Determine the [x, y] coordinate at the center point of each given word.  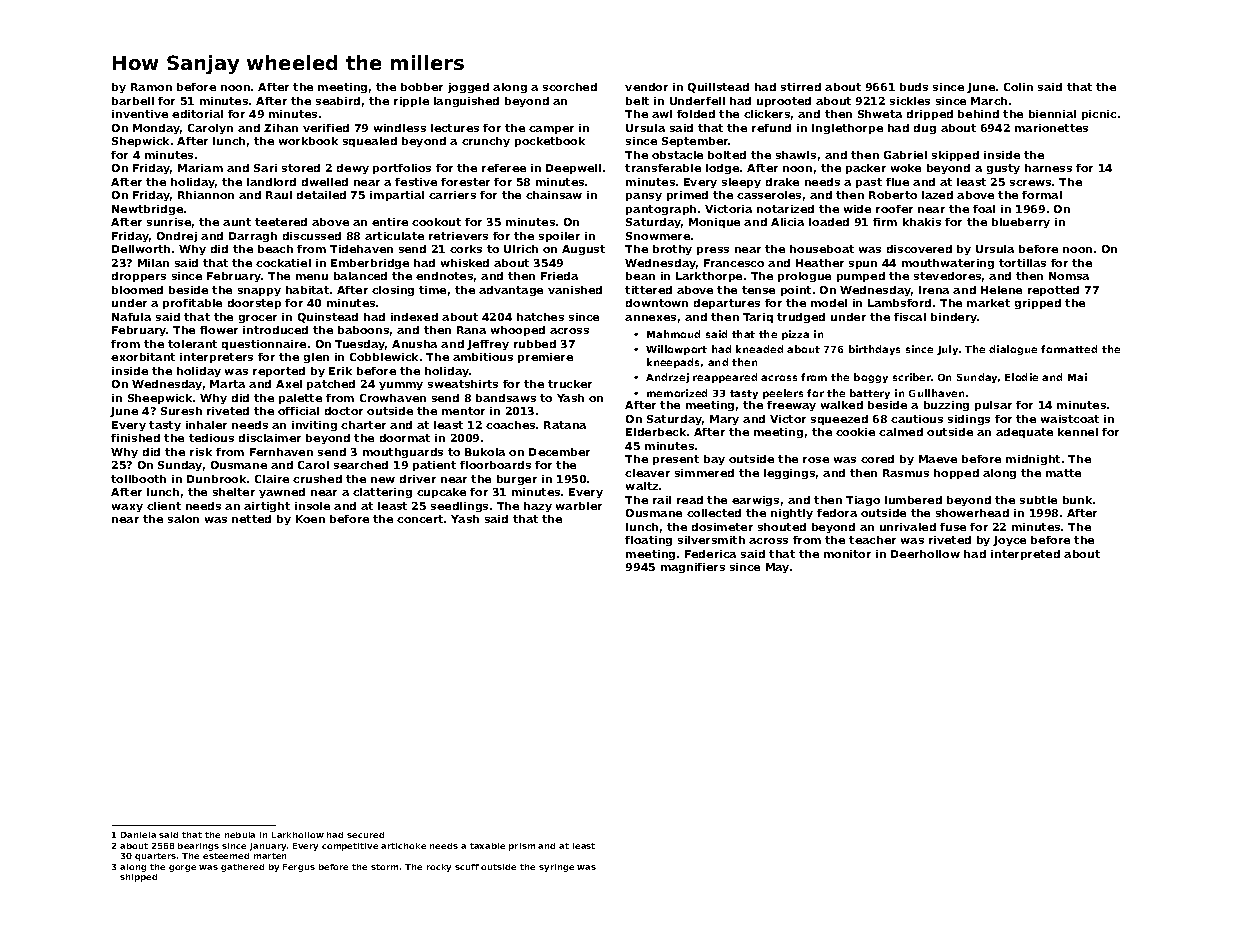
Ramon [151, 87]
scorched [570, 87]
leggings [789, 474]
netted [251, 519]
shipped [138, 878]
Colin [1018, 87]
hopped [956, 474]
